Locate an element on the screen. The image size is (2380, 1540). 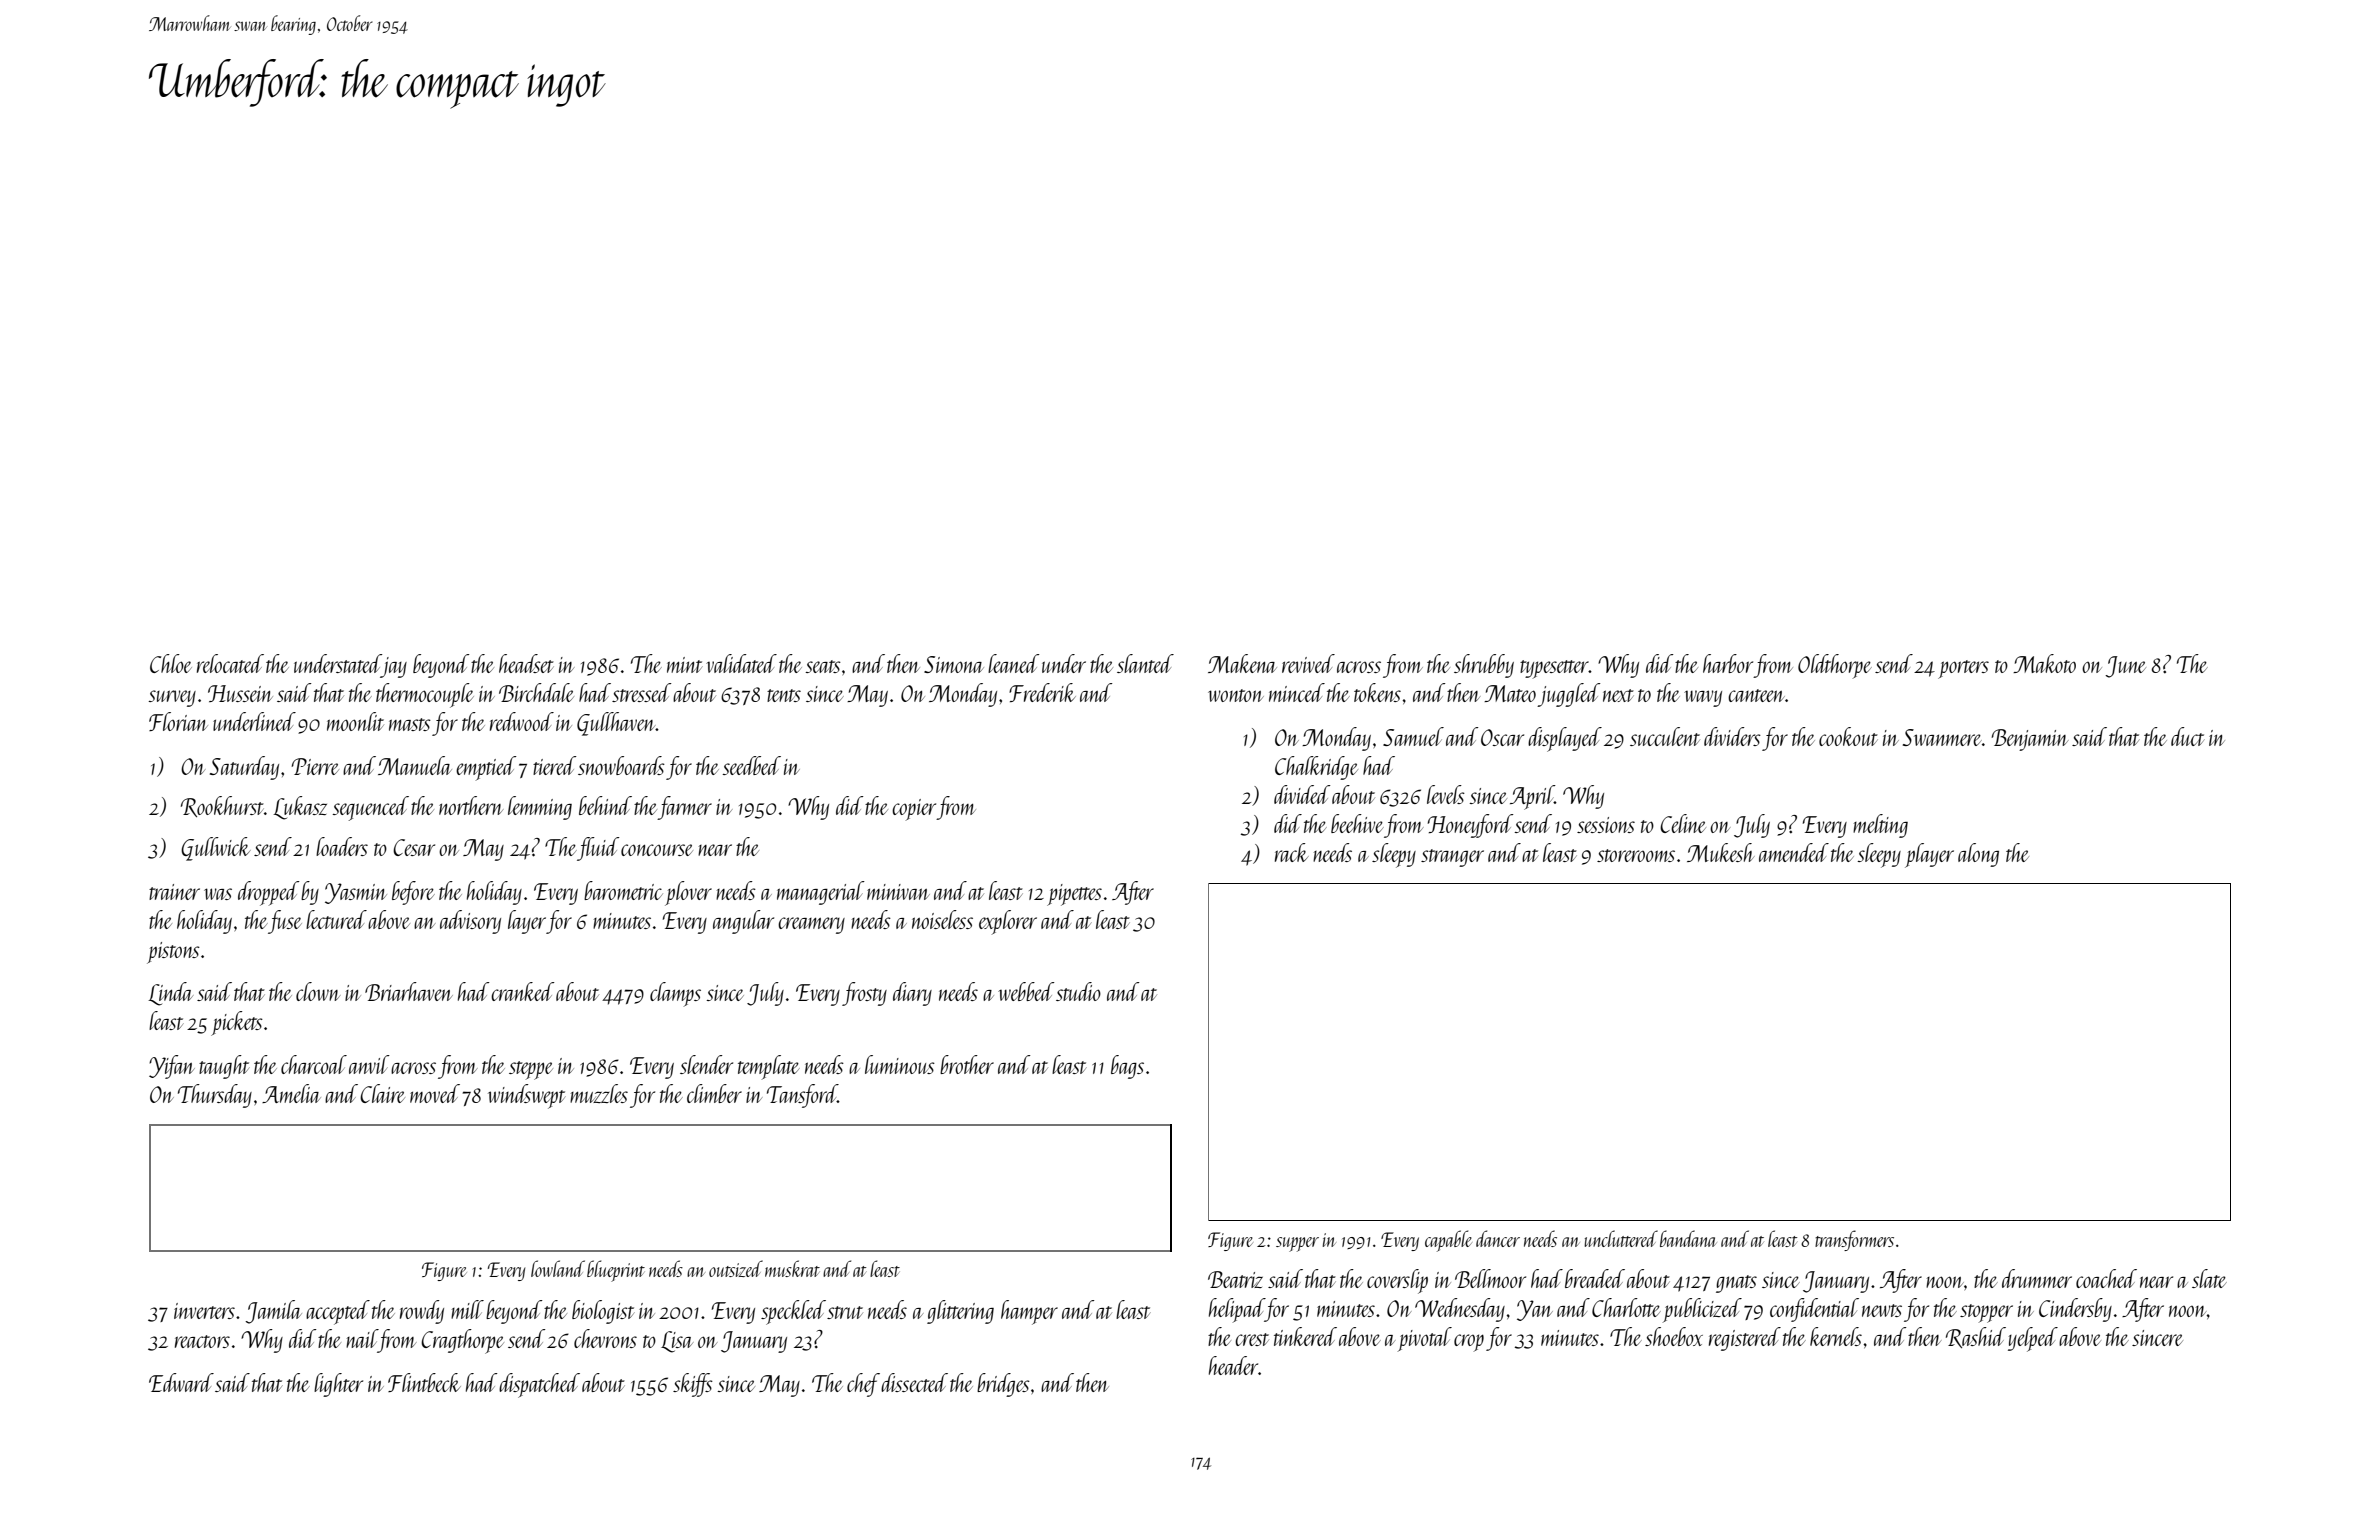
Florian is located at coordinates (178, 721).
